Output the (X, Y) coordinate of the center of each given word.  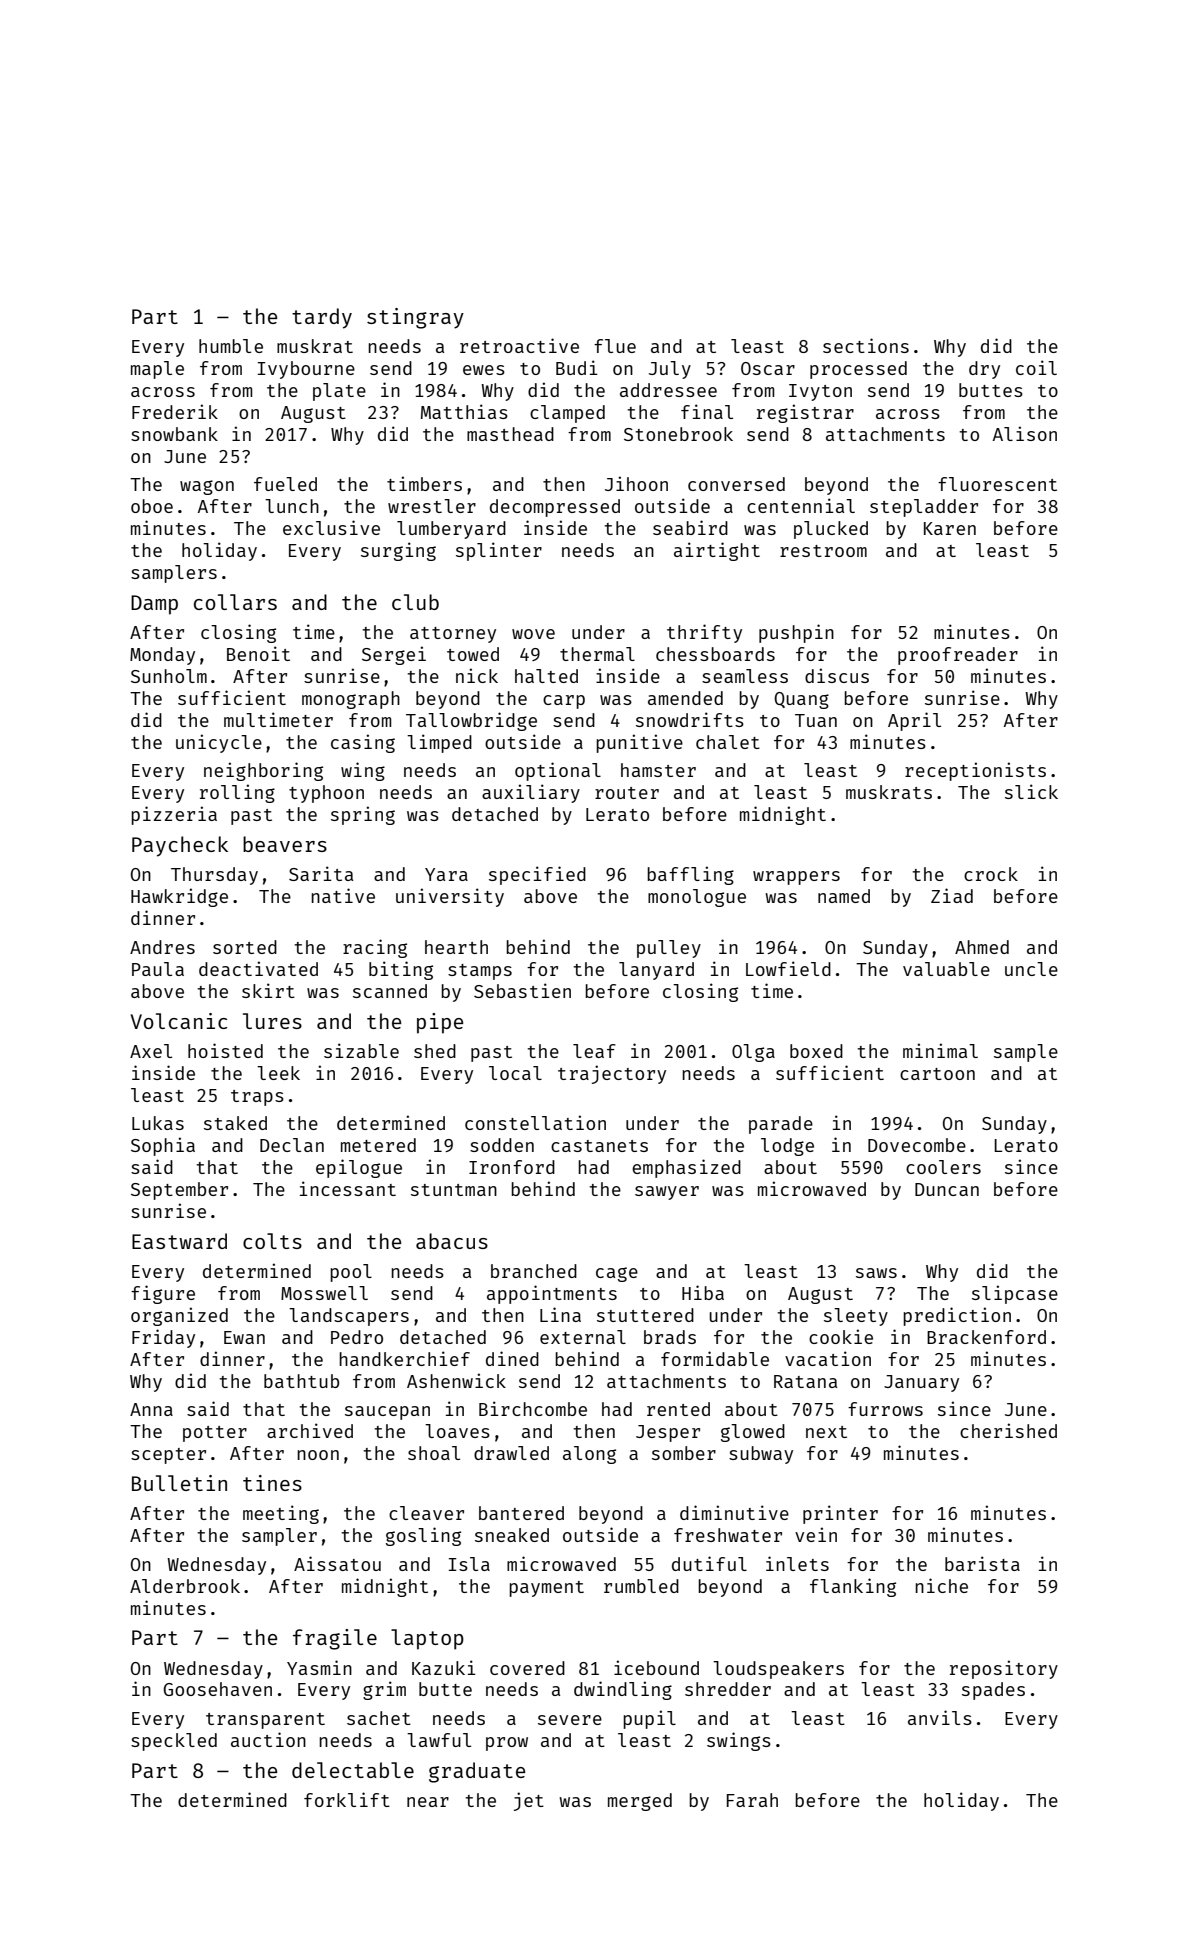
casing (363, 743)
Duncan (947, 1189)
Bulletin (179, 1483)
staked (235, 1123)
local (515, 1073)
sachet (379, 1718)
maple (157, 370)
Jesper (668, 1433)
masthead (510, 434)
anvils (940, 1717)
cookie (841, 1336)
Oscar (768, 368)
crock (991, 874)
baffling (690, 875)
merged (640, 1802)
